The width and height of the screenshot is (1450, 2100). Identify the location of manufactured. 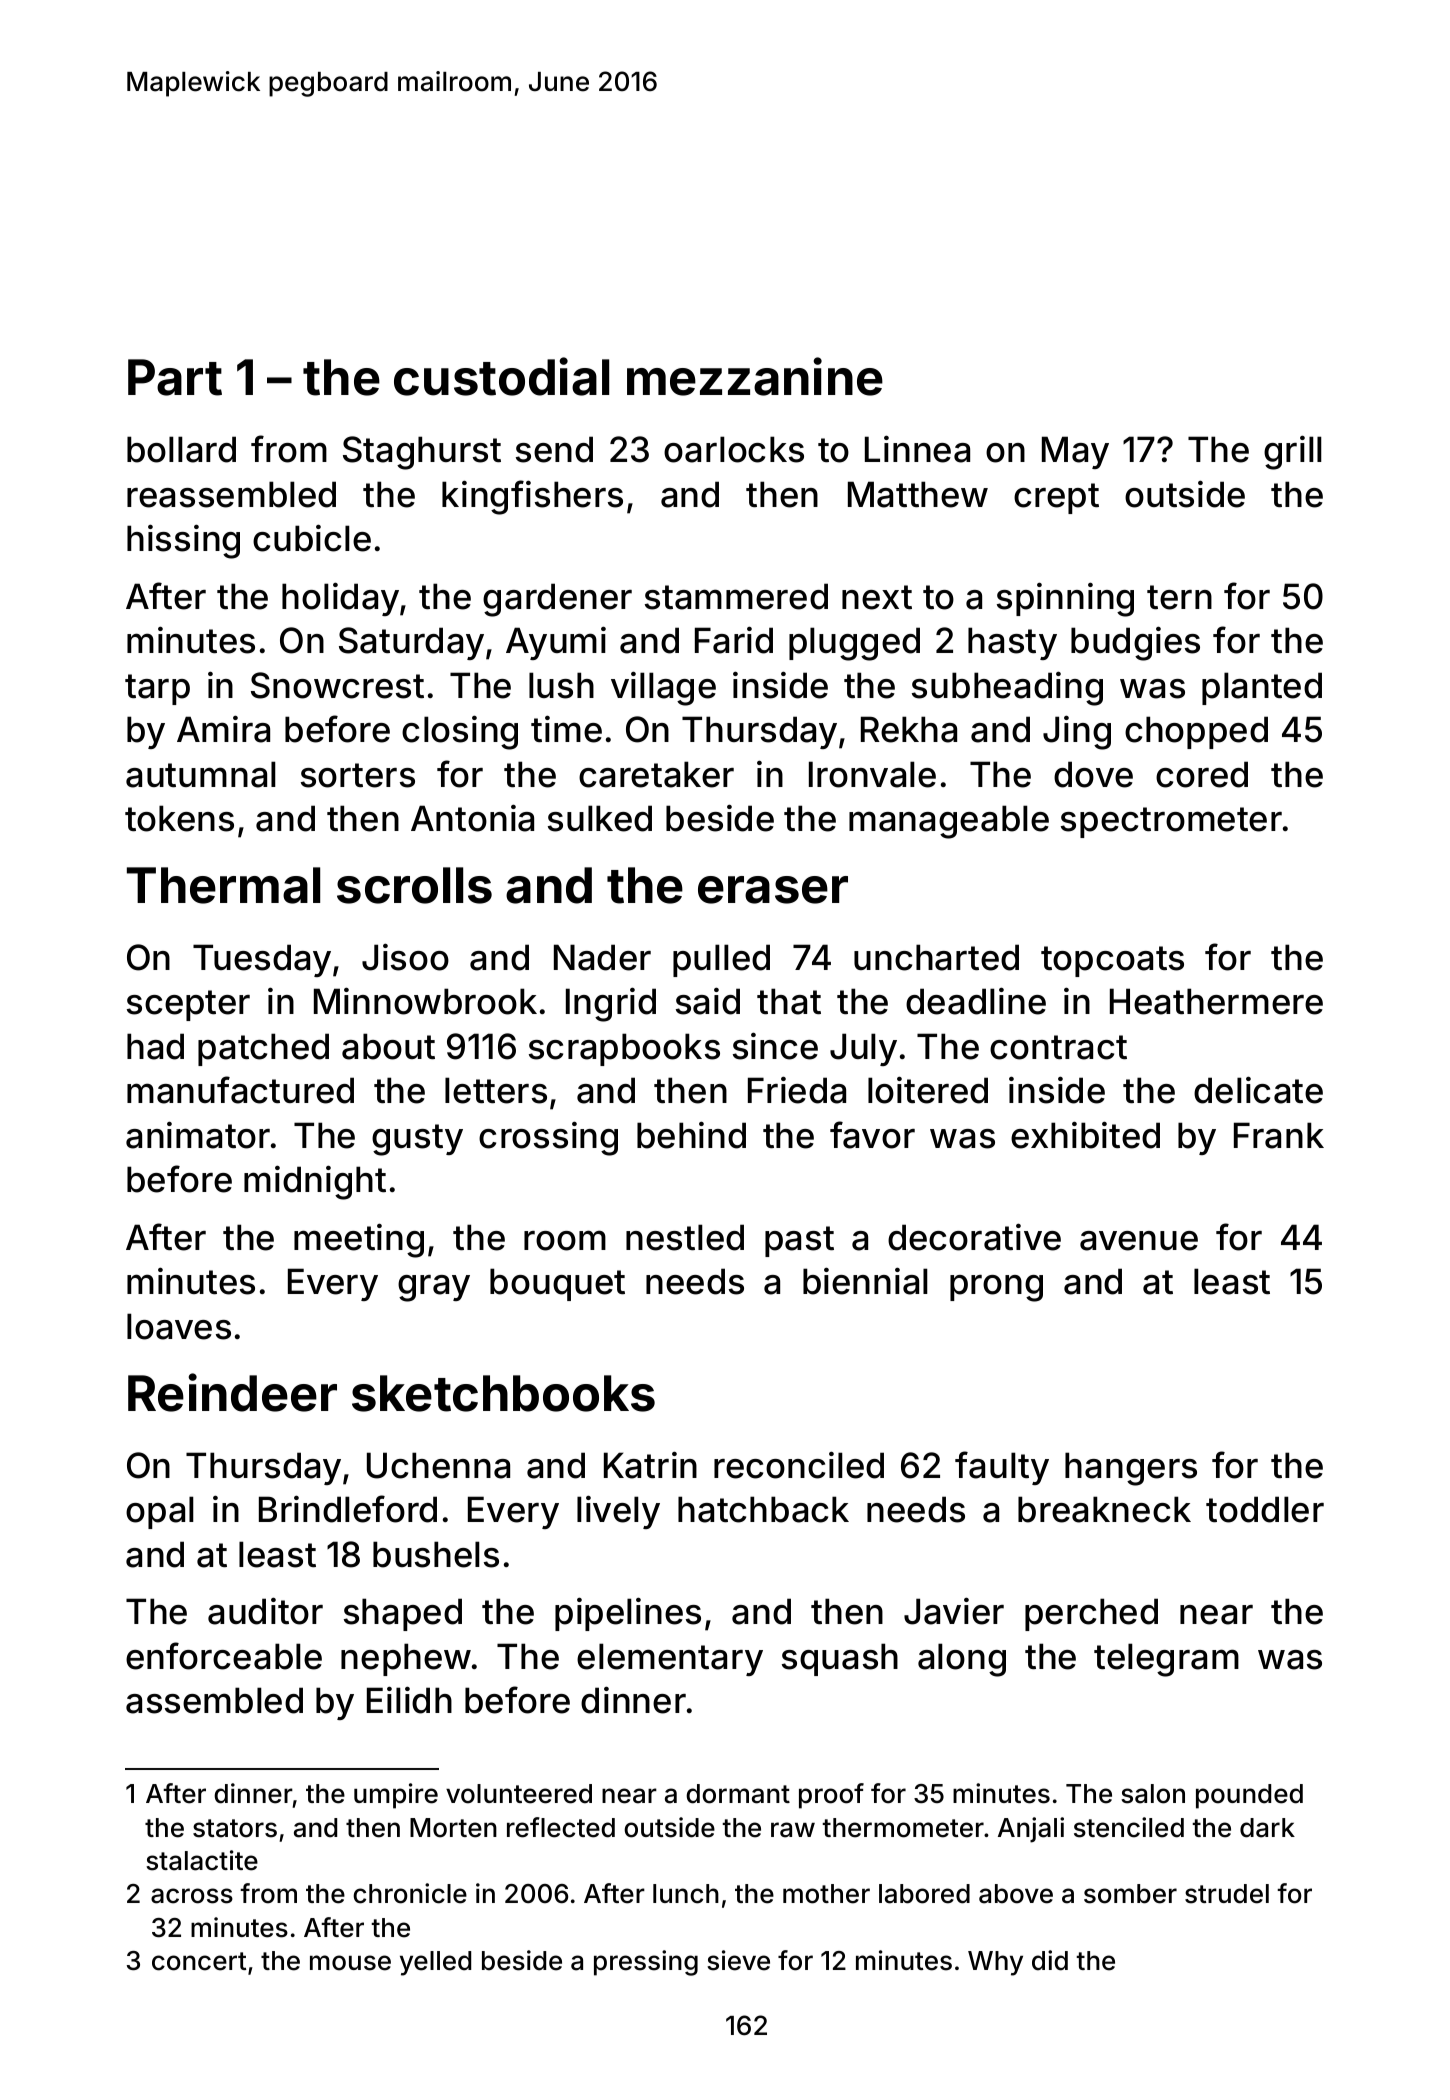
(240, 1090).
